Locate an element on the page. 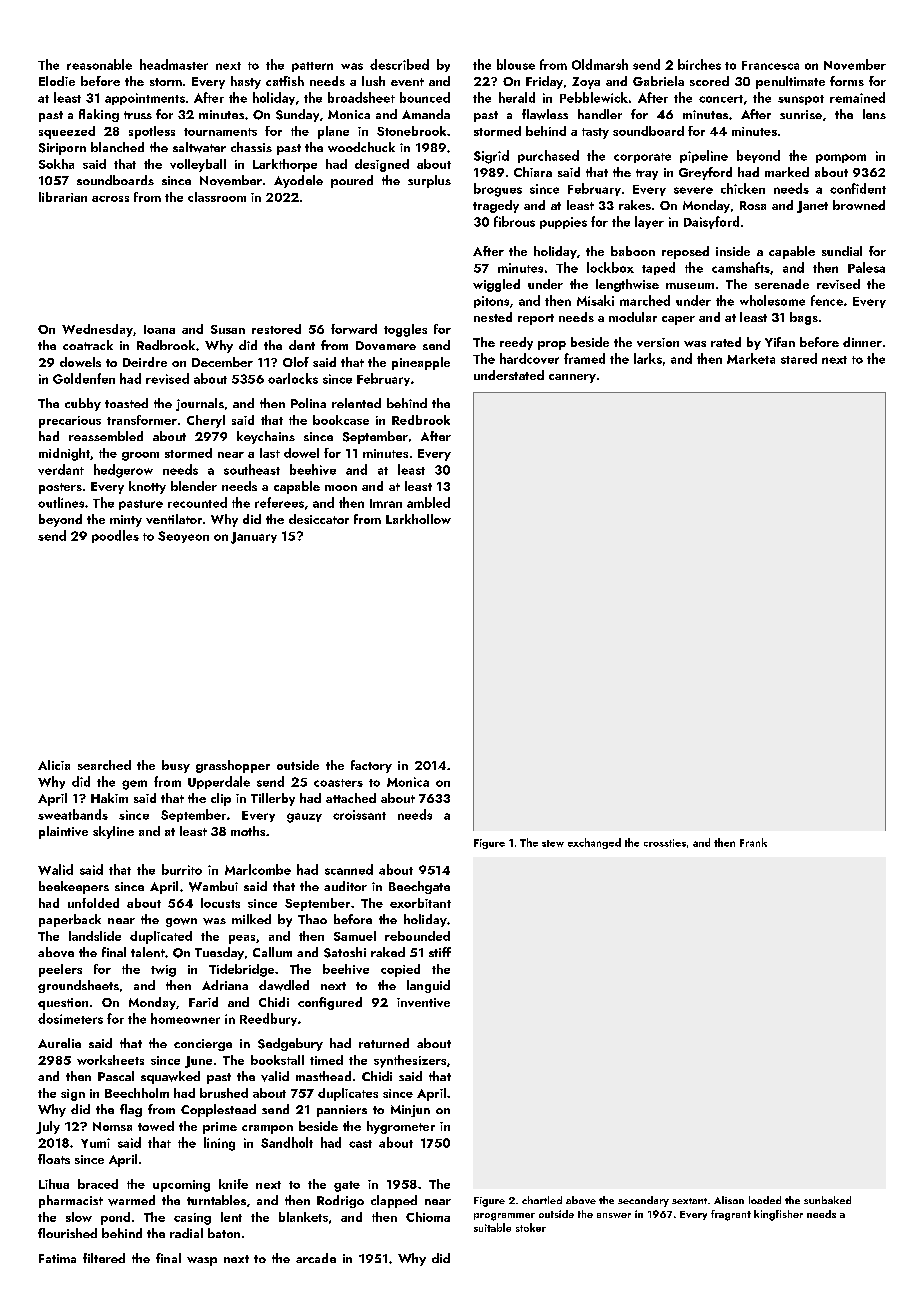 This image has height=1308, width=924. lens is located at coordinates (874, 114).
